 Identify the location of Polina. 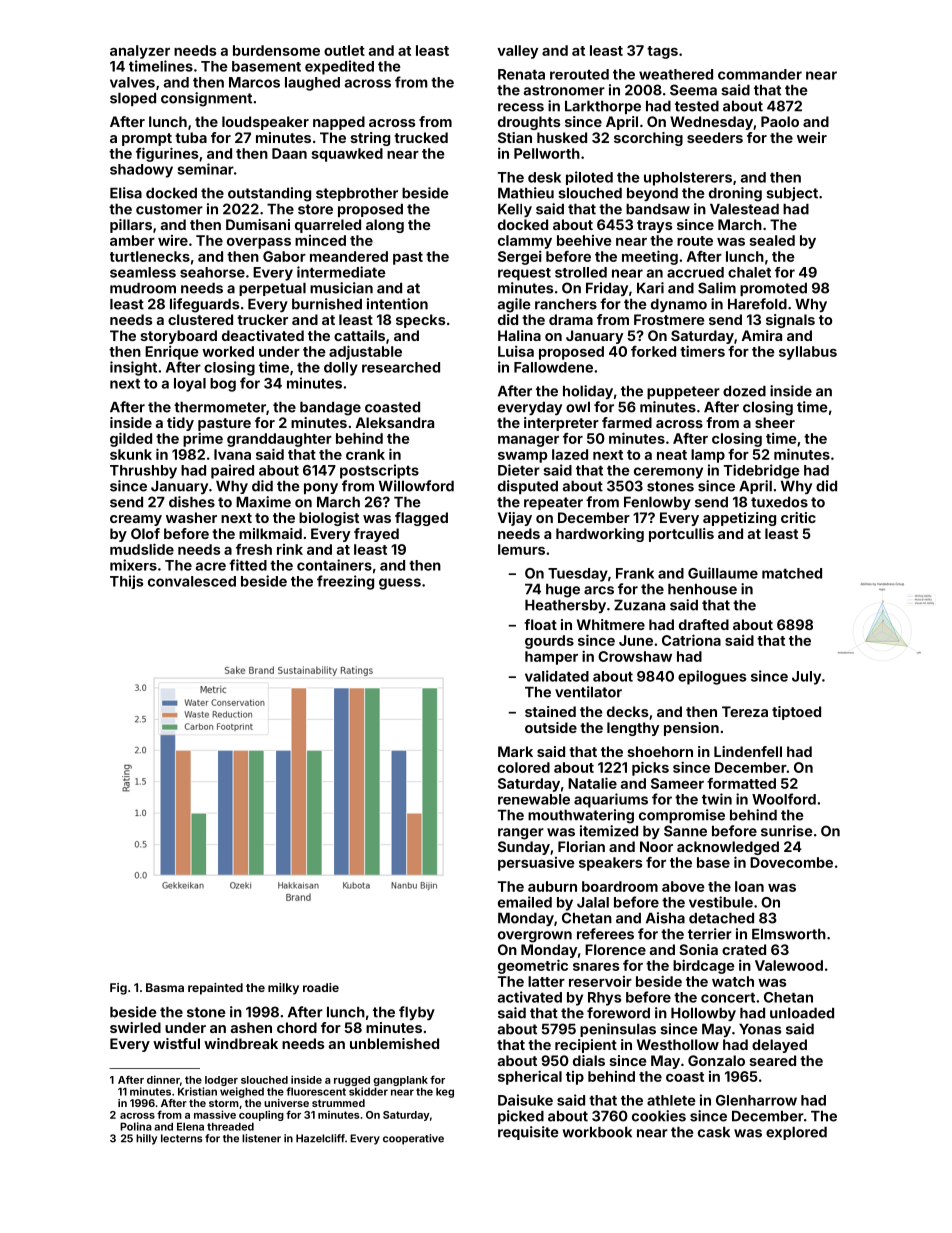
(136, 1126).
